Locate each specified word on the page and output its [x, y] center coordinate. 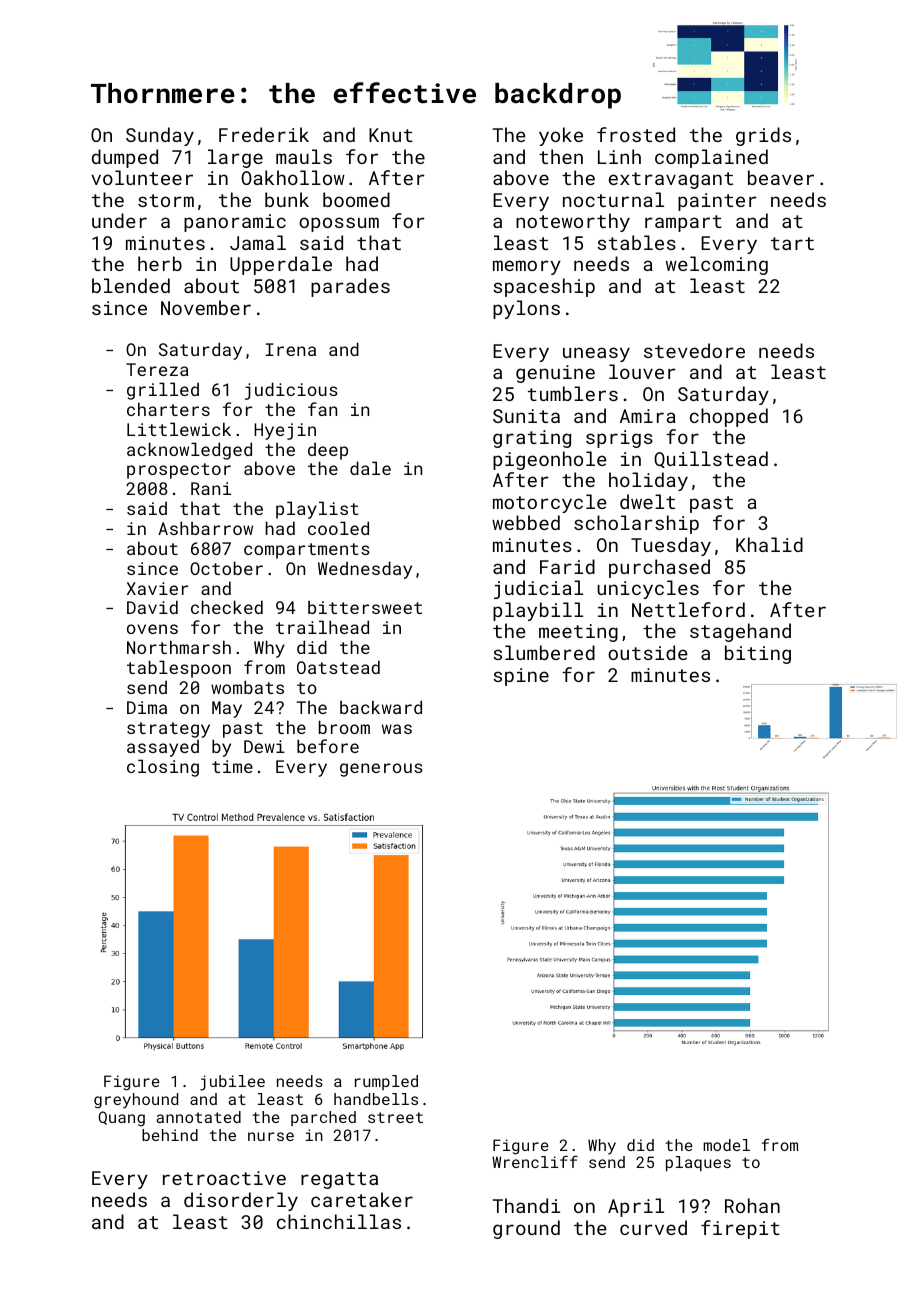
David [152, 607]
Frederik [264, 134]
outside [648, 652]
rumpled [386, 1082]
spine [521, 677]
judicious [291, 391]
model [726, 1145]
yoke [561, 136]
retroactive [224, 1178]
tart [792, 243]
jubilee [232, 1083]
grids [763, 136]
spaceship [544, 287]
